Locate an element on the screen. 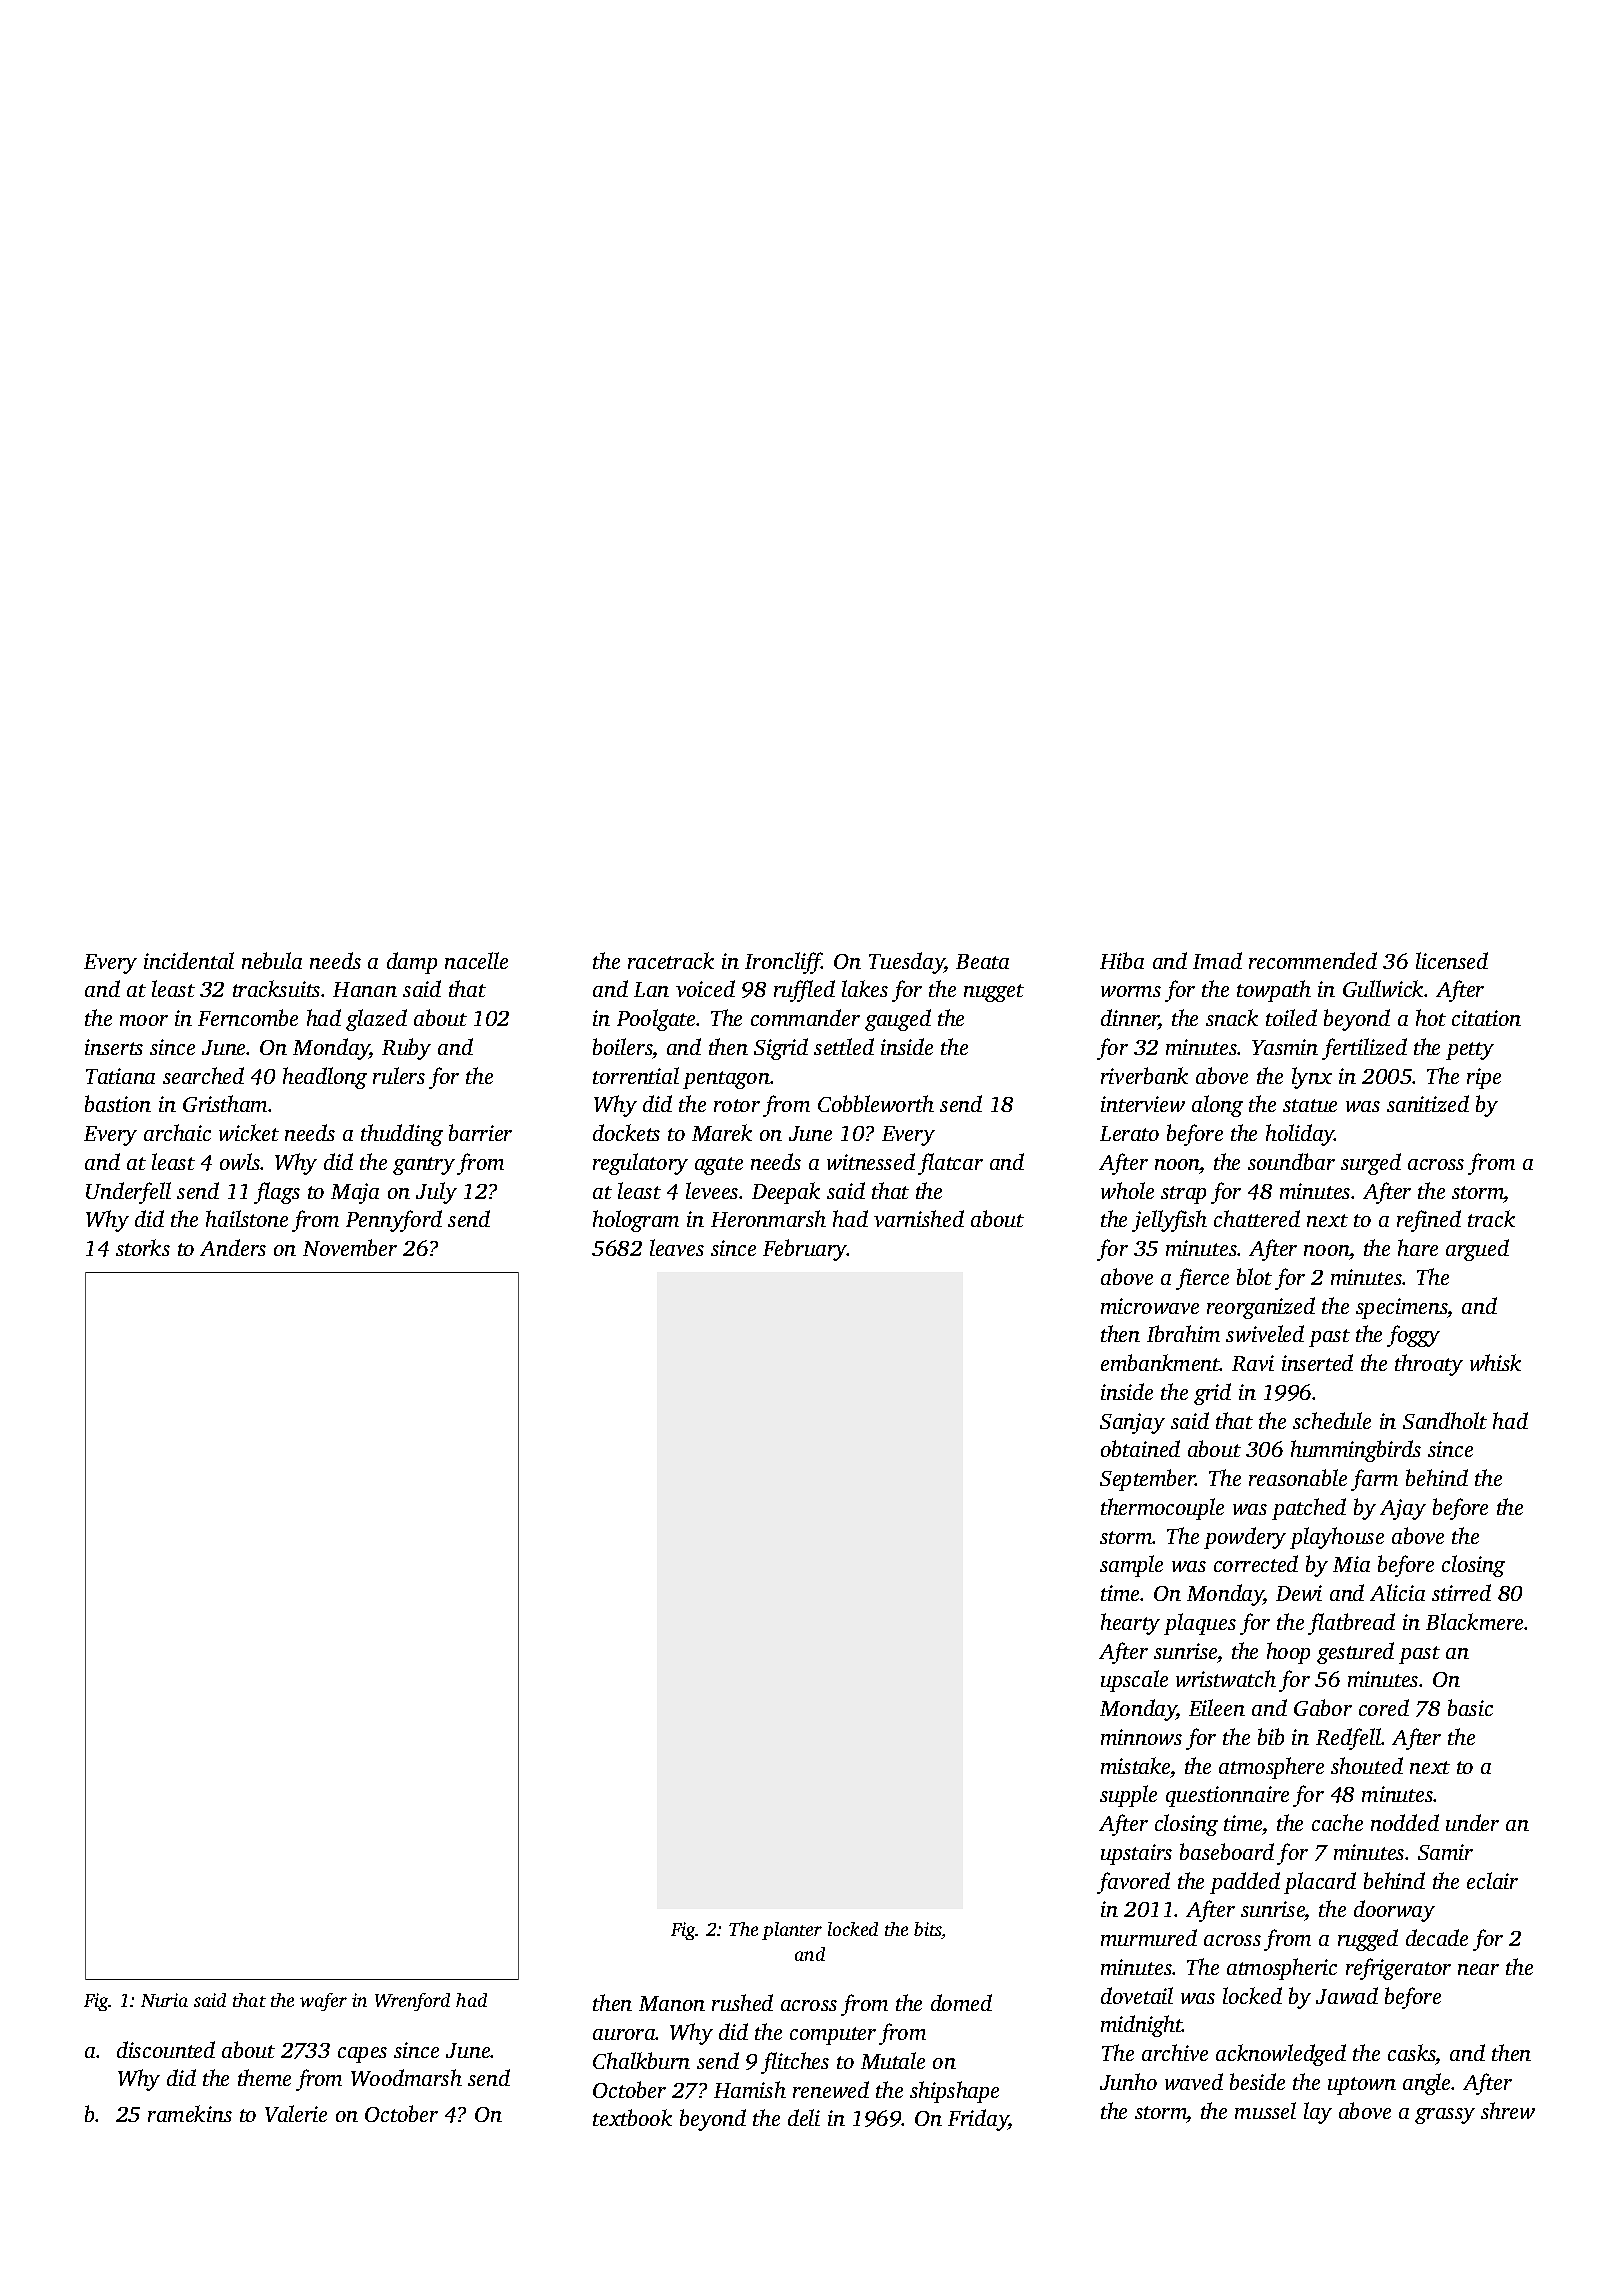  Valerie is located at coordinates (296, 2113).
